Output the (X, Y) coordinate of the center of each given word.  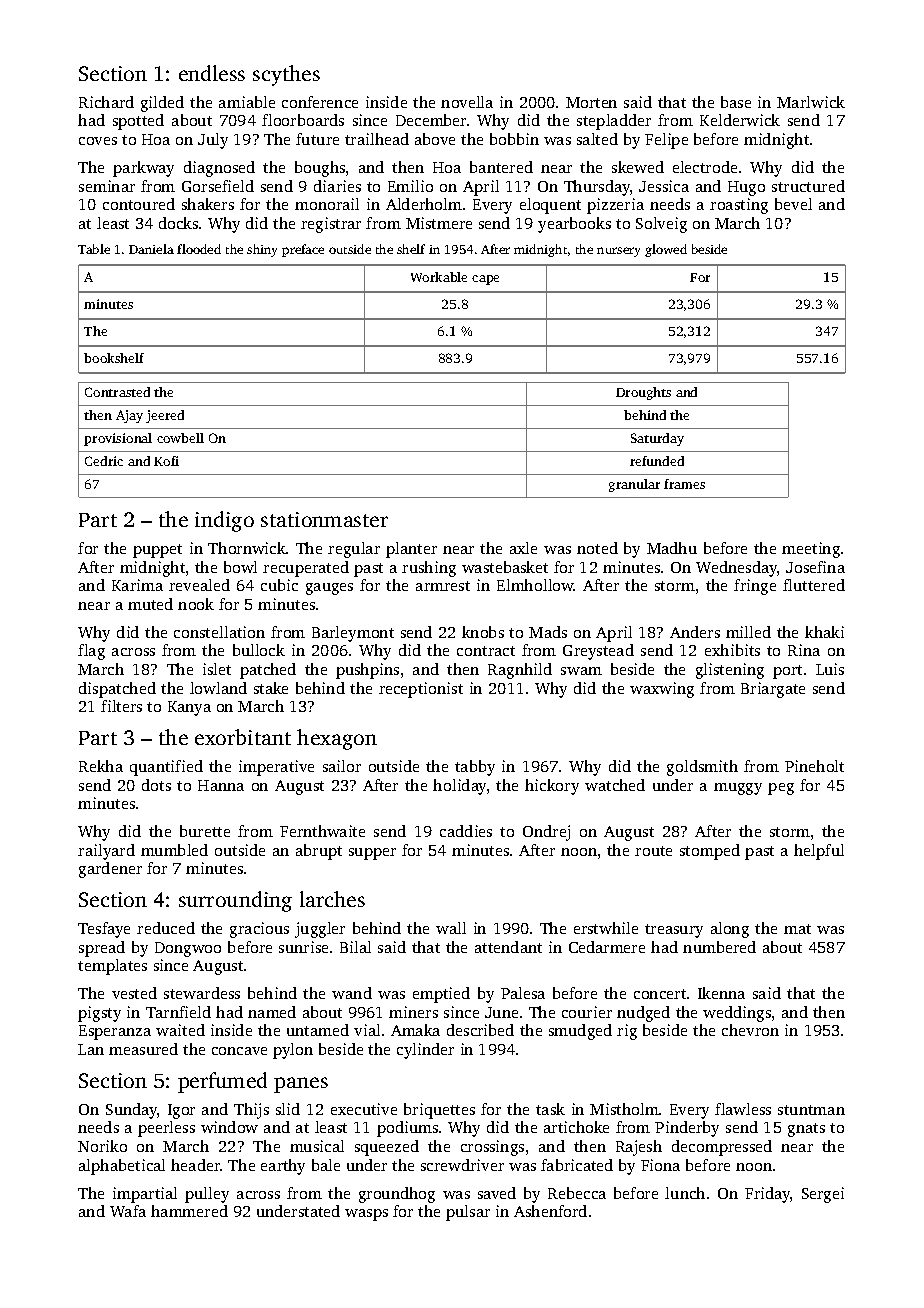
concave (239, 1051)
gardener (110, 870)
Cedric (104, 461)
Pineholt (814, 766)
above (435, 139)
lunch (685, 1193)
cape (485, 280)
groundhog (397, 1195)
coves (98, 141)
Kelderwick (740, 120)
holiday (459, 787)
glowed (666, 250)
